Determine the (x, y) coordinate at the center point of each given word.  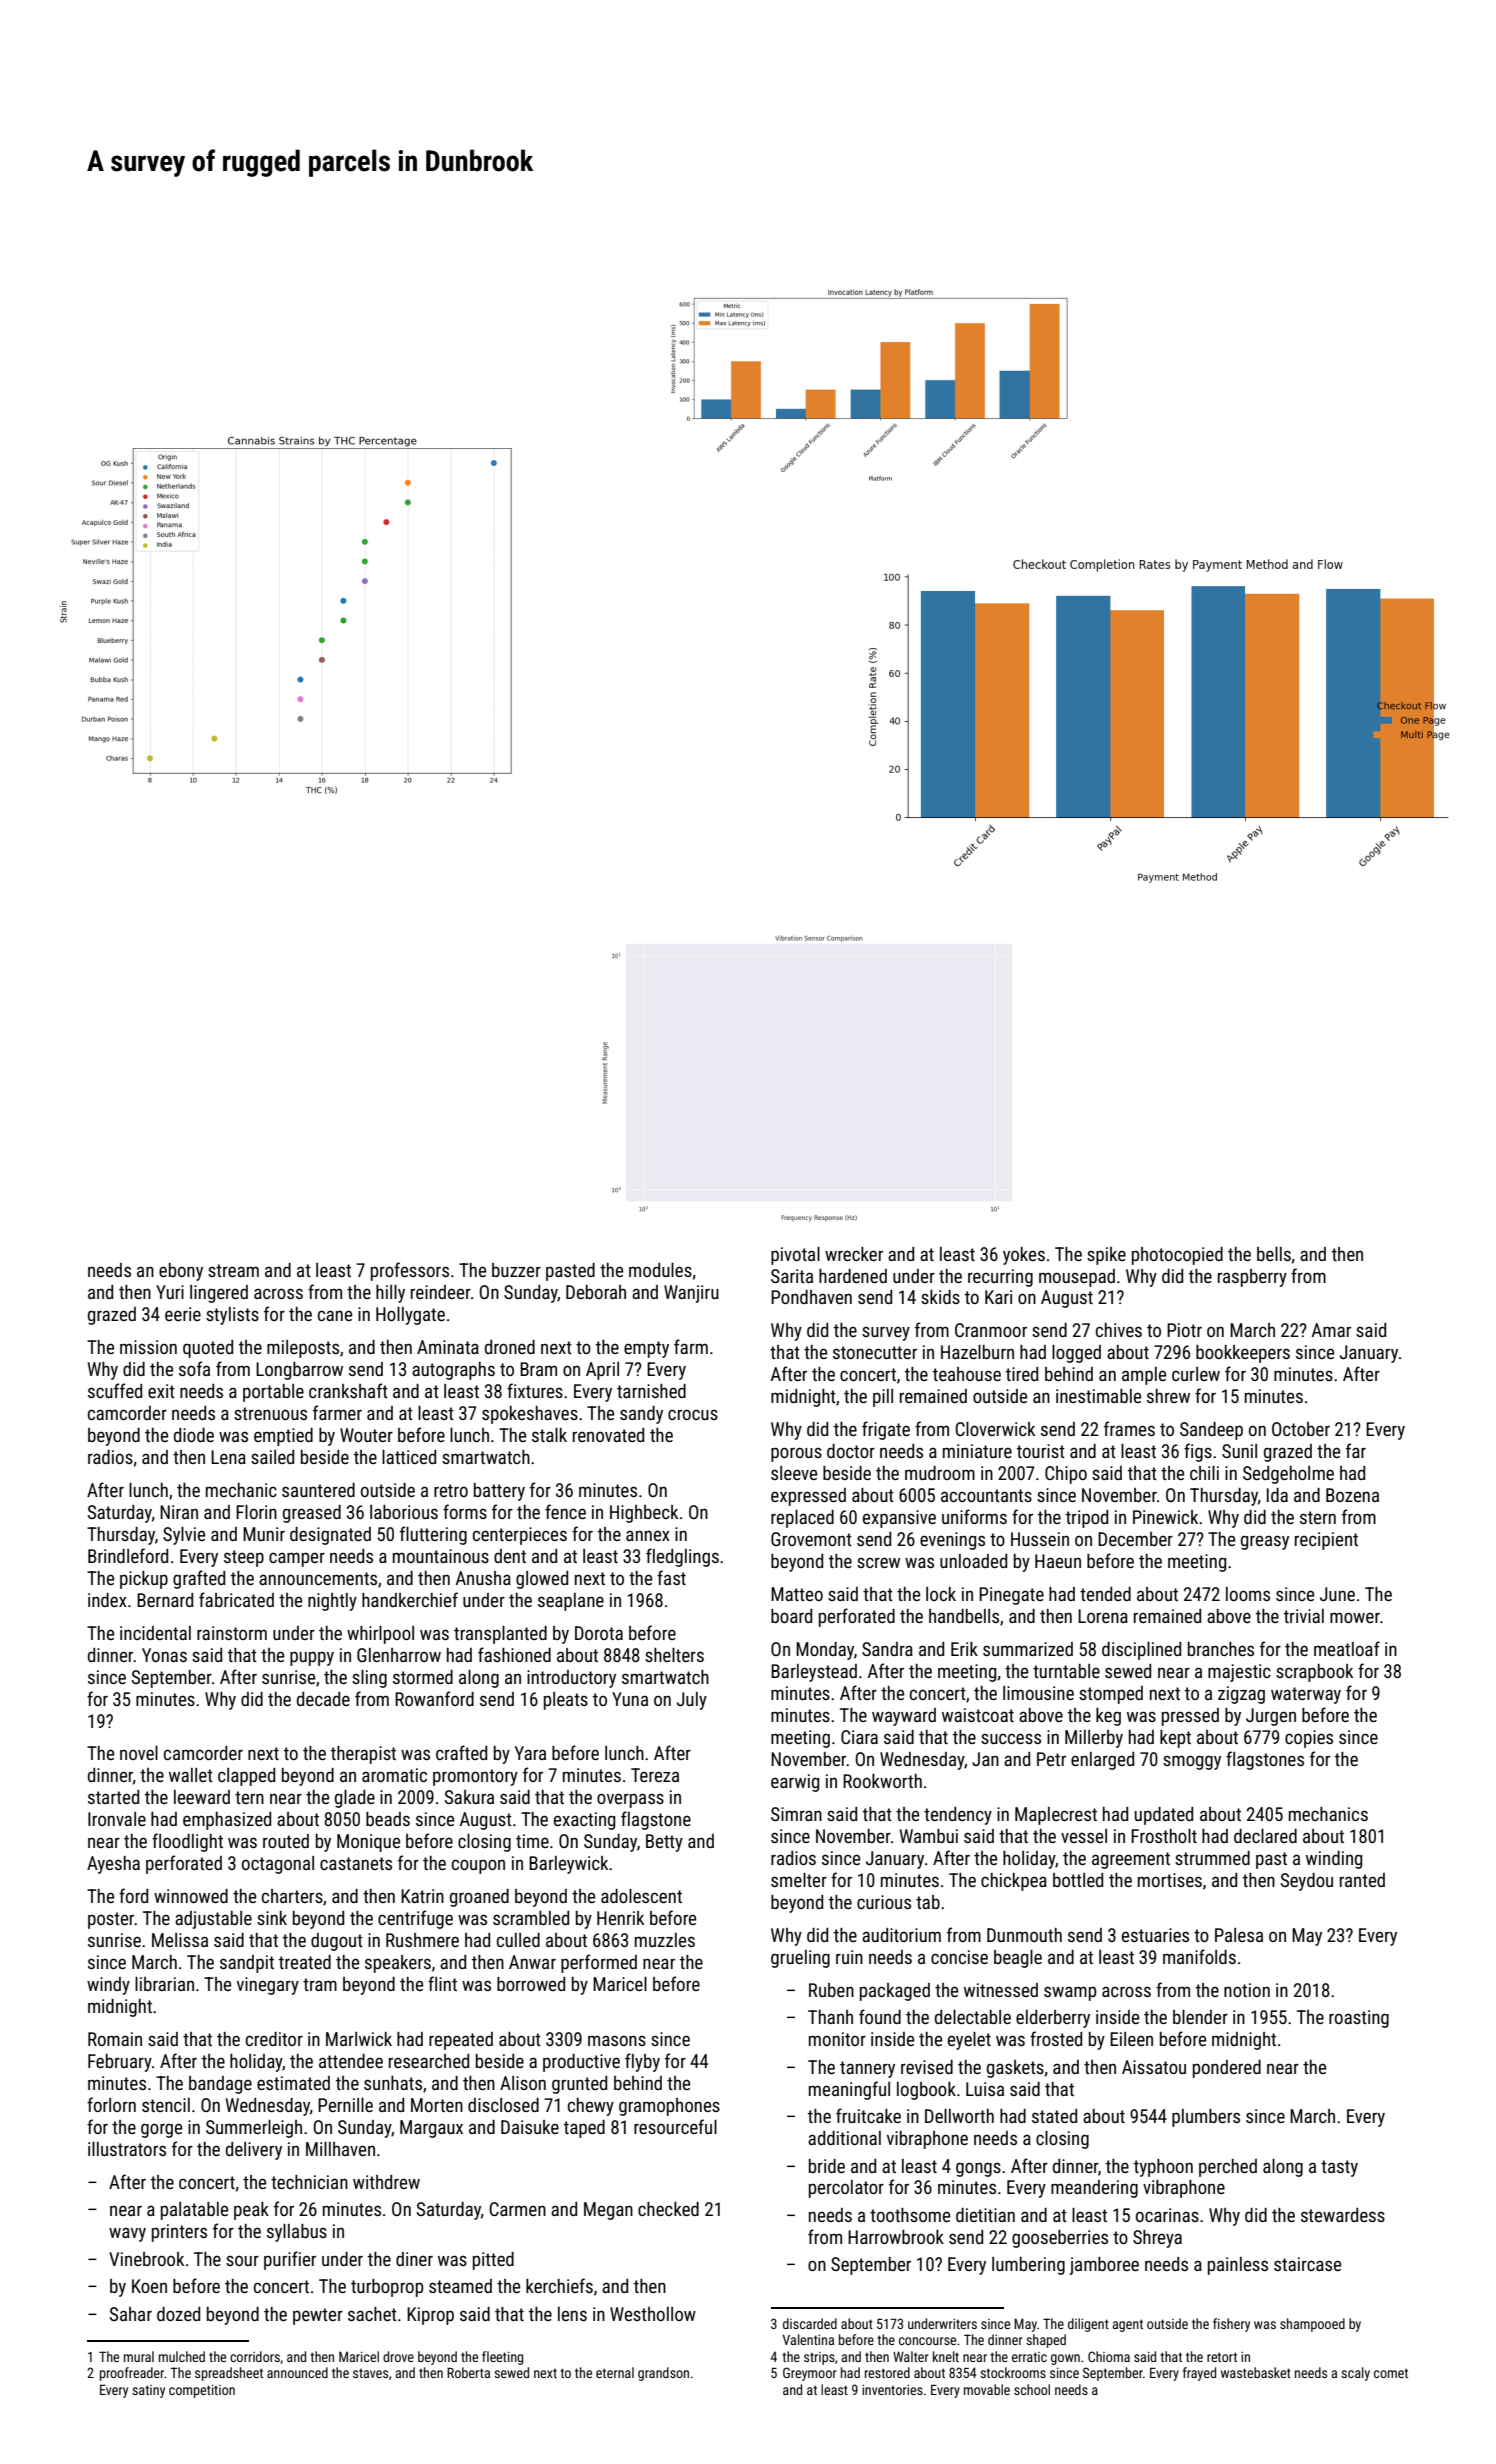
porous (796, 1454)
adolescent (641, 1896)
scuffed (115, 1390)
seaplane (571, 1602)
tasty (1339, 2168)
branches (1221, 1649)
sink (272, 1918)
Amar (1331, 1330)
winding (1334, 1860)
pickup (144, 1580)
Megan (608, 2211)
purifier (290, 2260)
